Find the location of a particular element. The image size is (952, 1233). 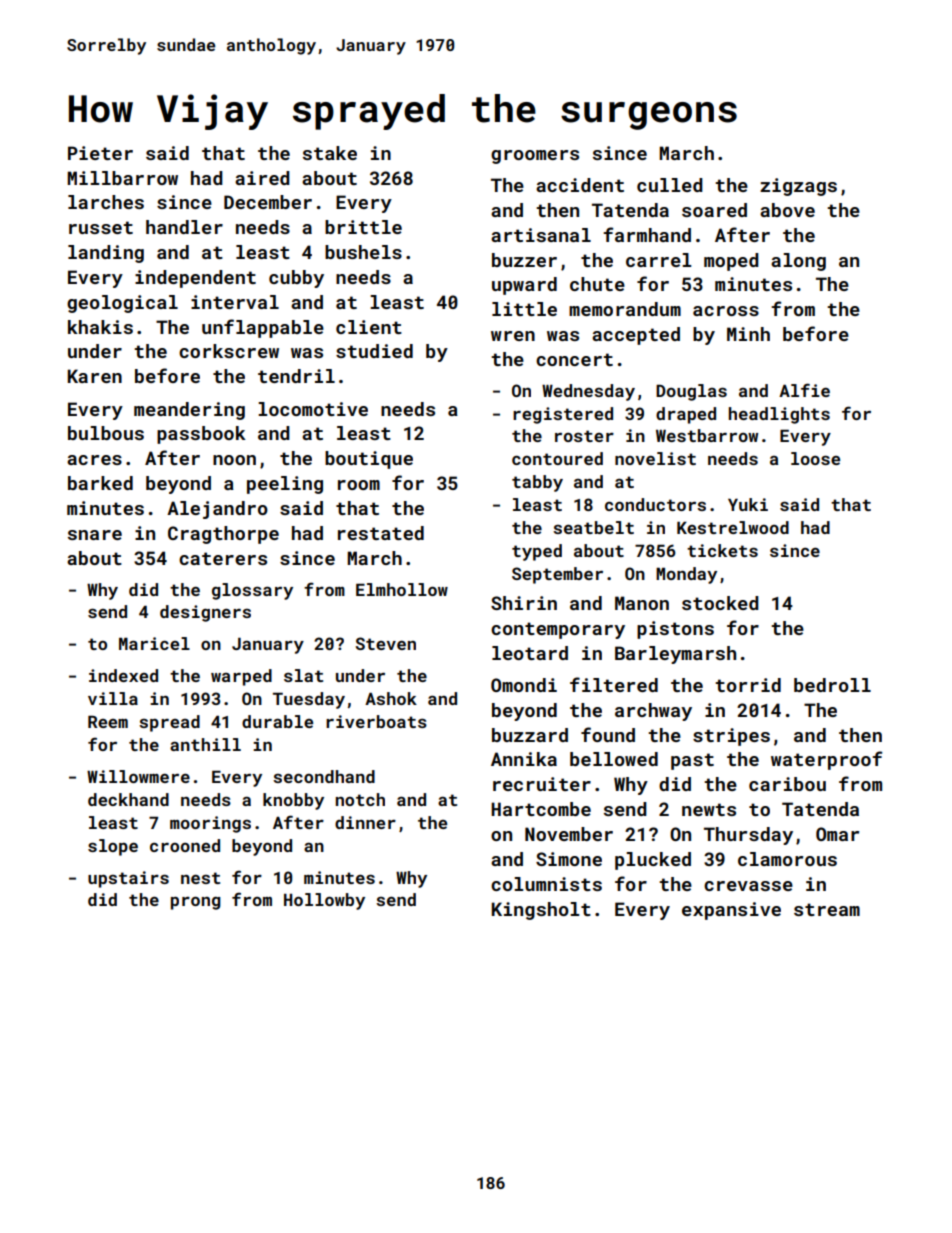

barked is located at coordinates (100, 483).
